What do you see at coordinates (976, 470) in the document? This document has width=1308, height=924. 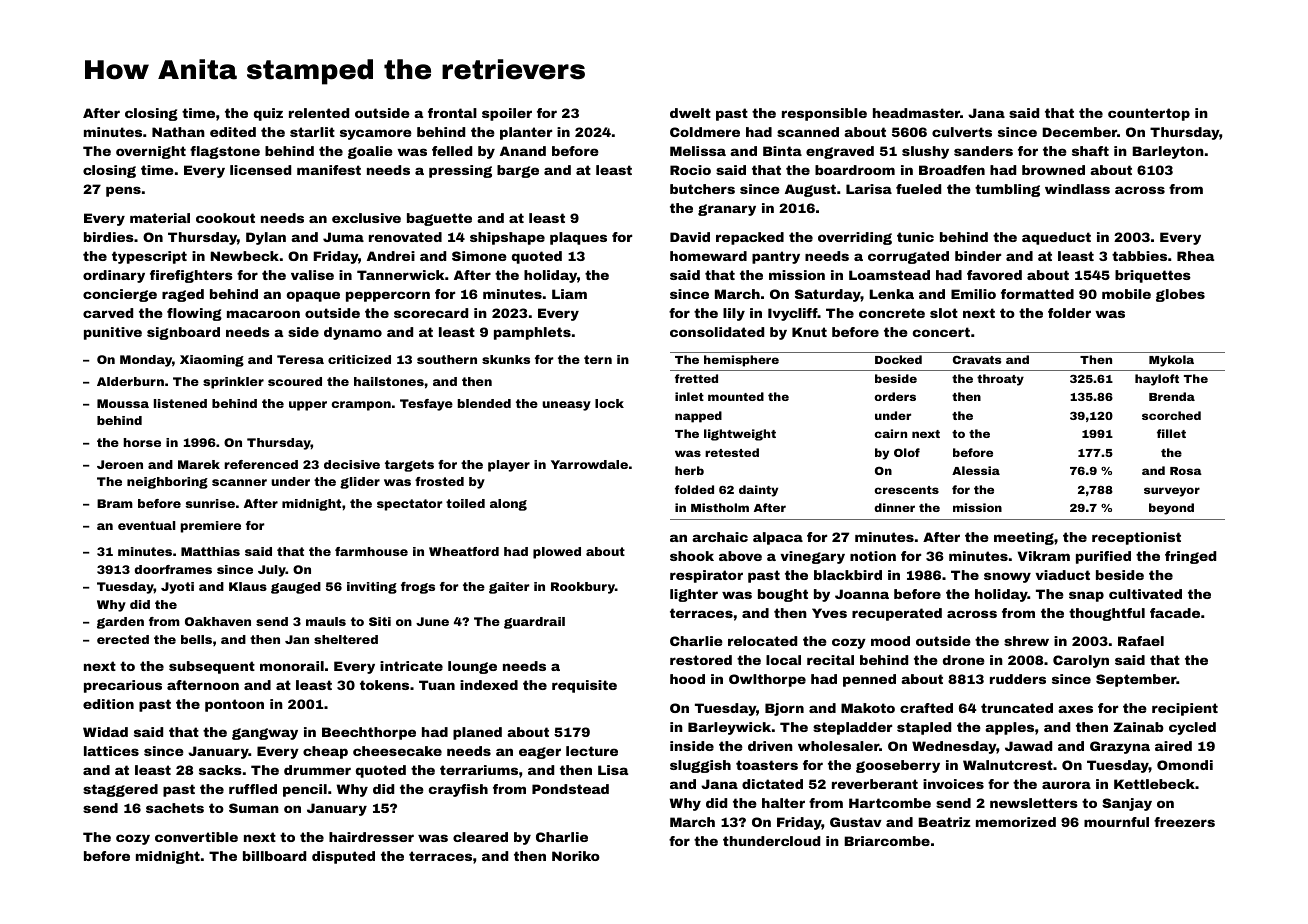 I see `Alessia` at bounding box center [976, 470].
